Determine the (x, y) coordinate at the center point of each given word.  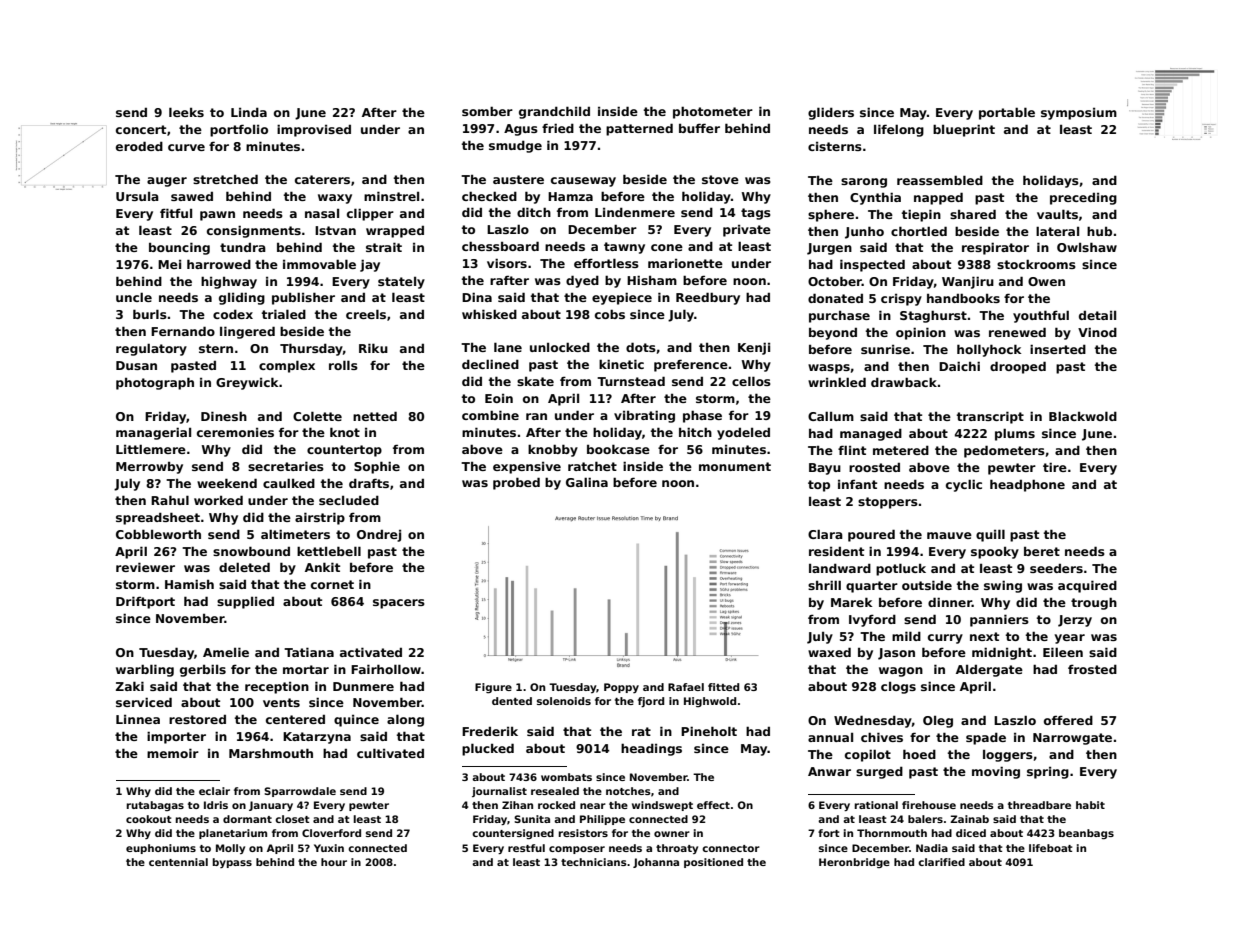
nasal (322, 213)
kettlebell (329, 551)
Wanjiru (968, 282)
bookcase (618, 449)
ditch (534, 212)
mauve (949, 535)
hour (334, 862)
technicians (594, 862)
